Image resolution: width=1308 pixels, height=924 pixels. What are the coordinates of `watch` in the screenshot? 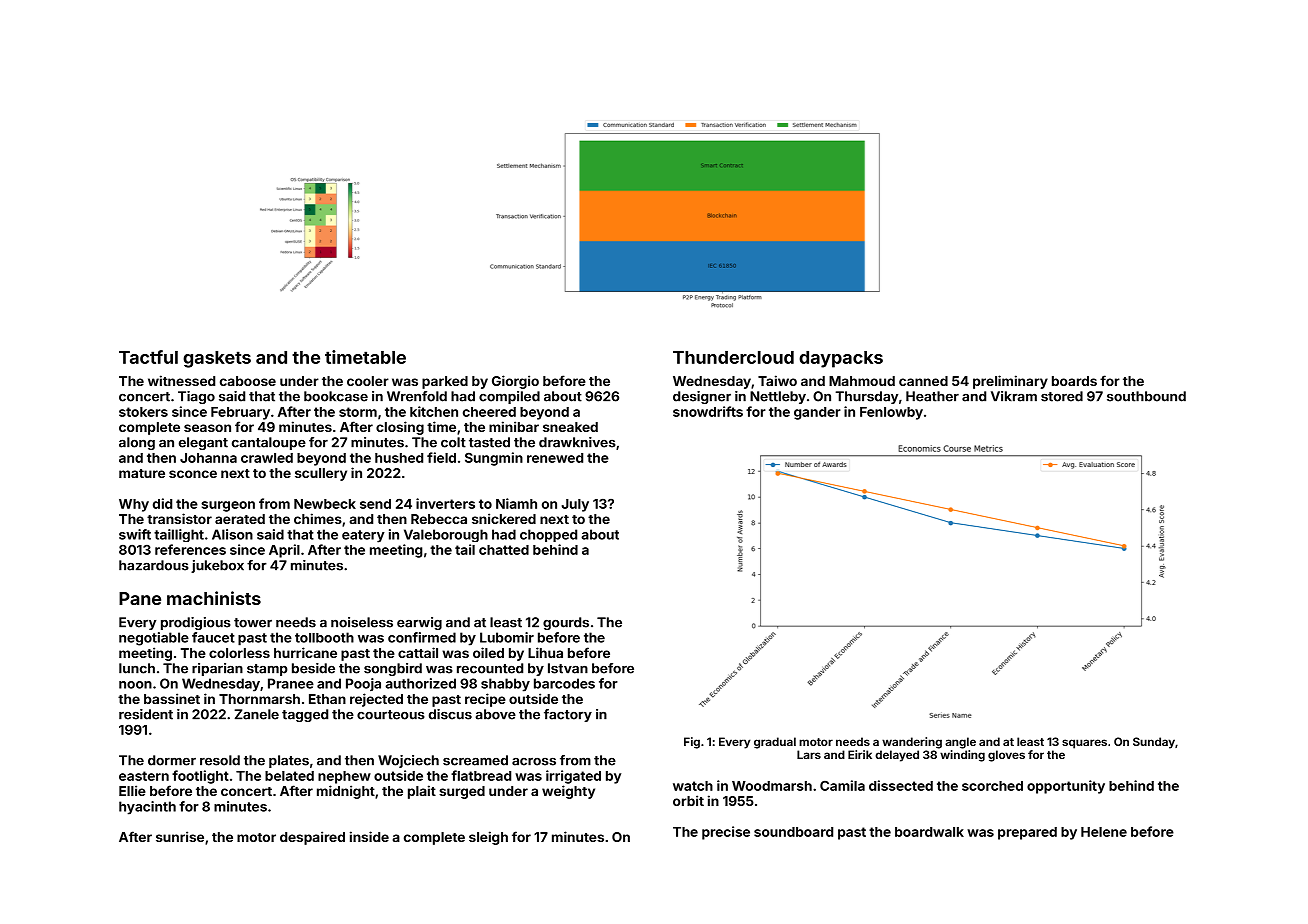 It's located at (693, 786).
